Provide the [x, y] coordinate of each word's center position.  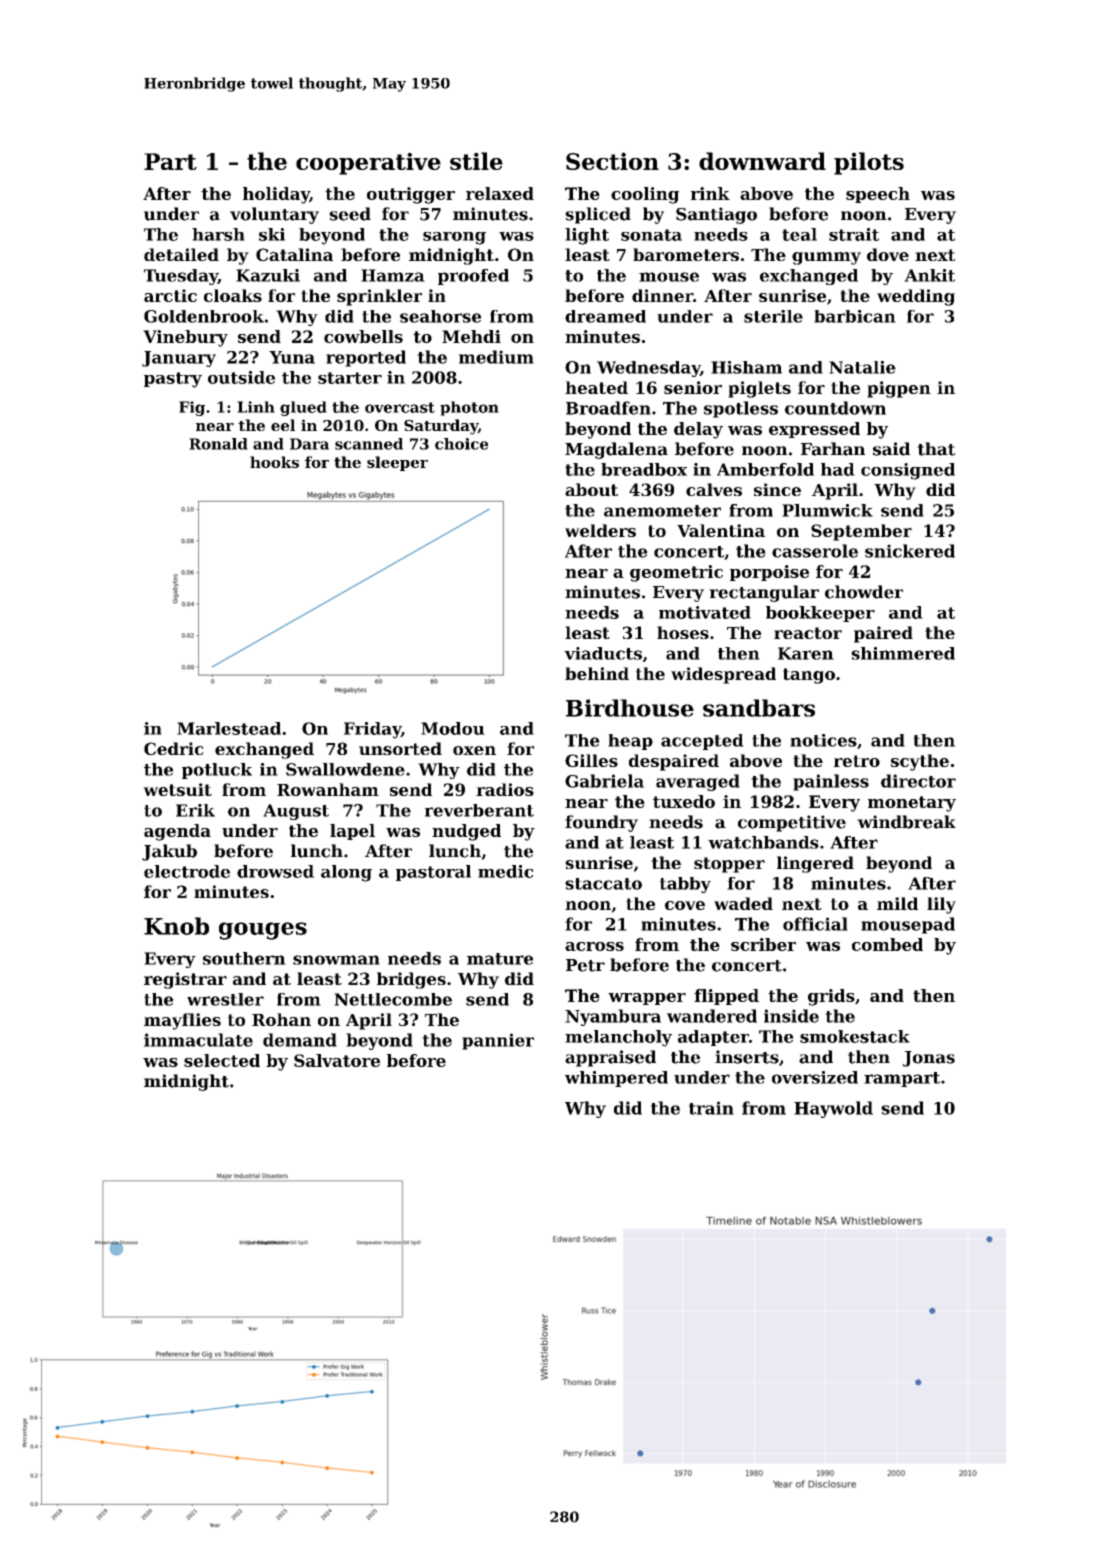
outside [241, 377]
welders [600, 530]
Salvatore [337, 1060]
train [711, 1108]
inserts [747, 1057]
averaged [698, 782]
